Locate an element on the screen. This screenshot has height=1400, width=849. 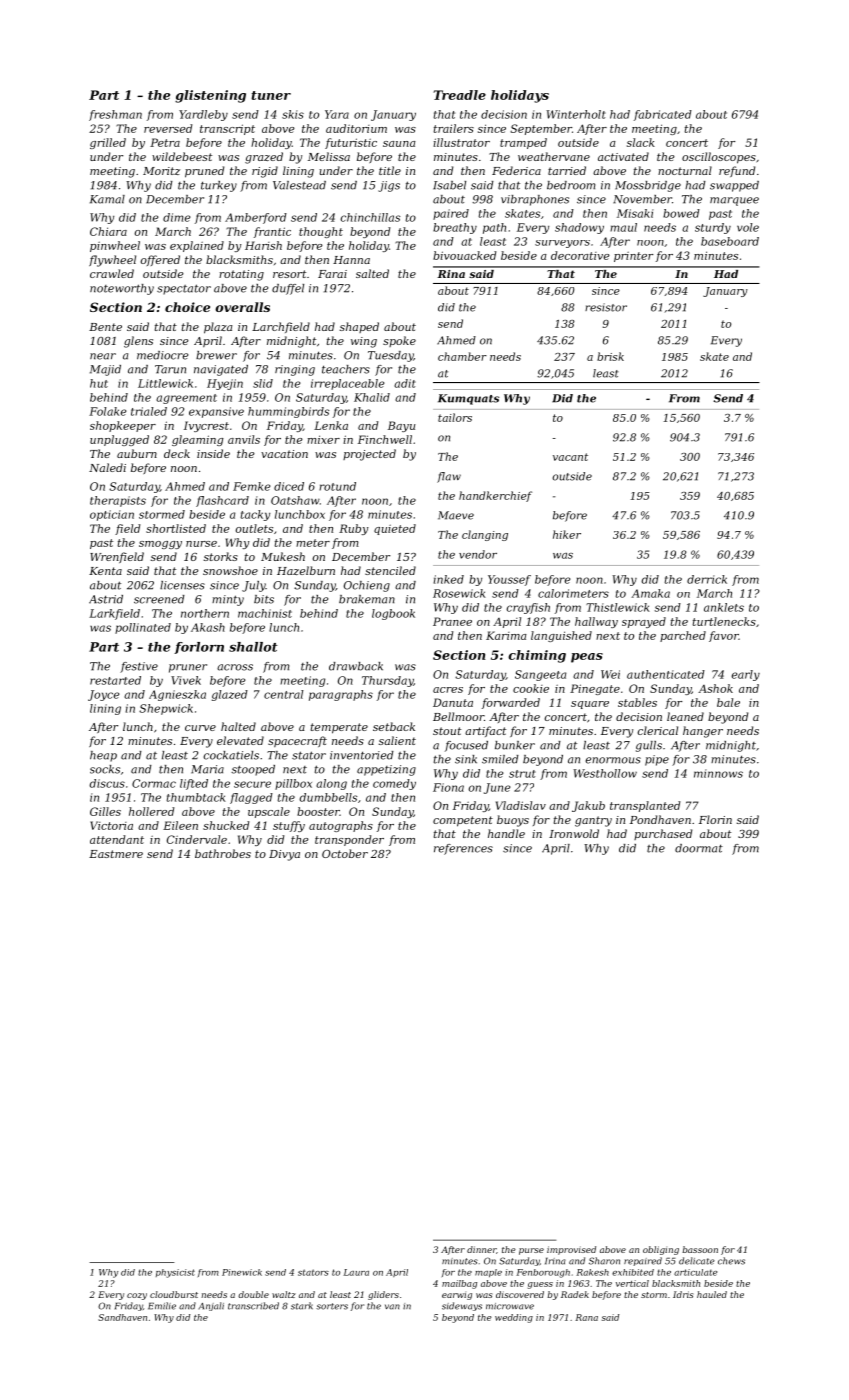
Winterholt is located at coordinates (576, 114).
